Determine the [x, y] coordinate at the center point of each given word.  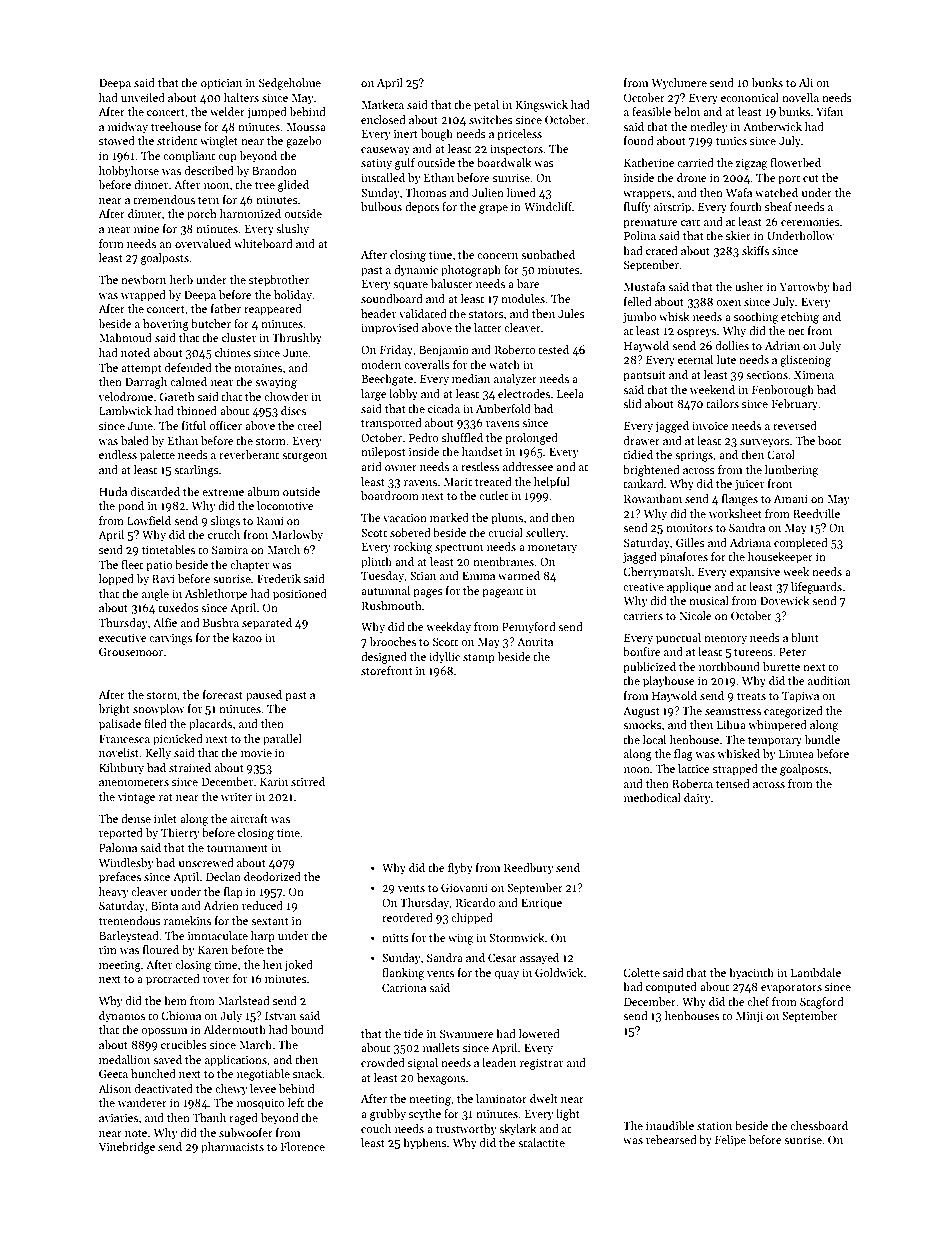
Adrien [221, 905]
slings [225, 522]
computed [671, 988]
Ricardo [475, 902]
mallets [441, 1047]
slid [632, 403]
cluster [239, 337]
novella [800, 97]
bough [437, 135]
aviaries [118, 1118]
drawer [642, 440]
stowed [117, 140]
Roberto [515, 349]
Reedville [816, 513]
